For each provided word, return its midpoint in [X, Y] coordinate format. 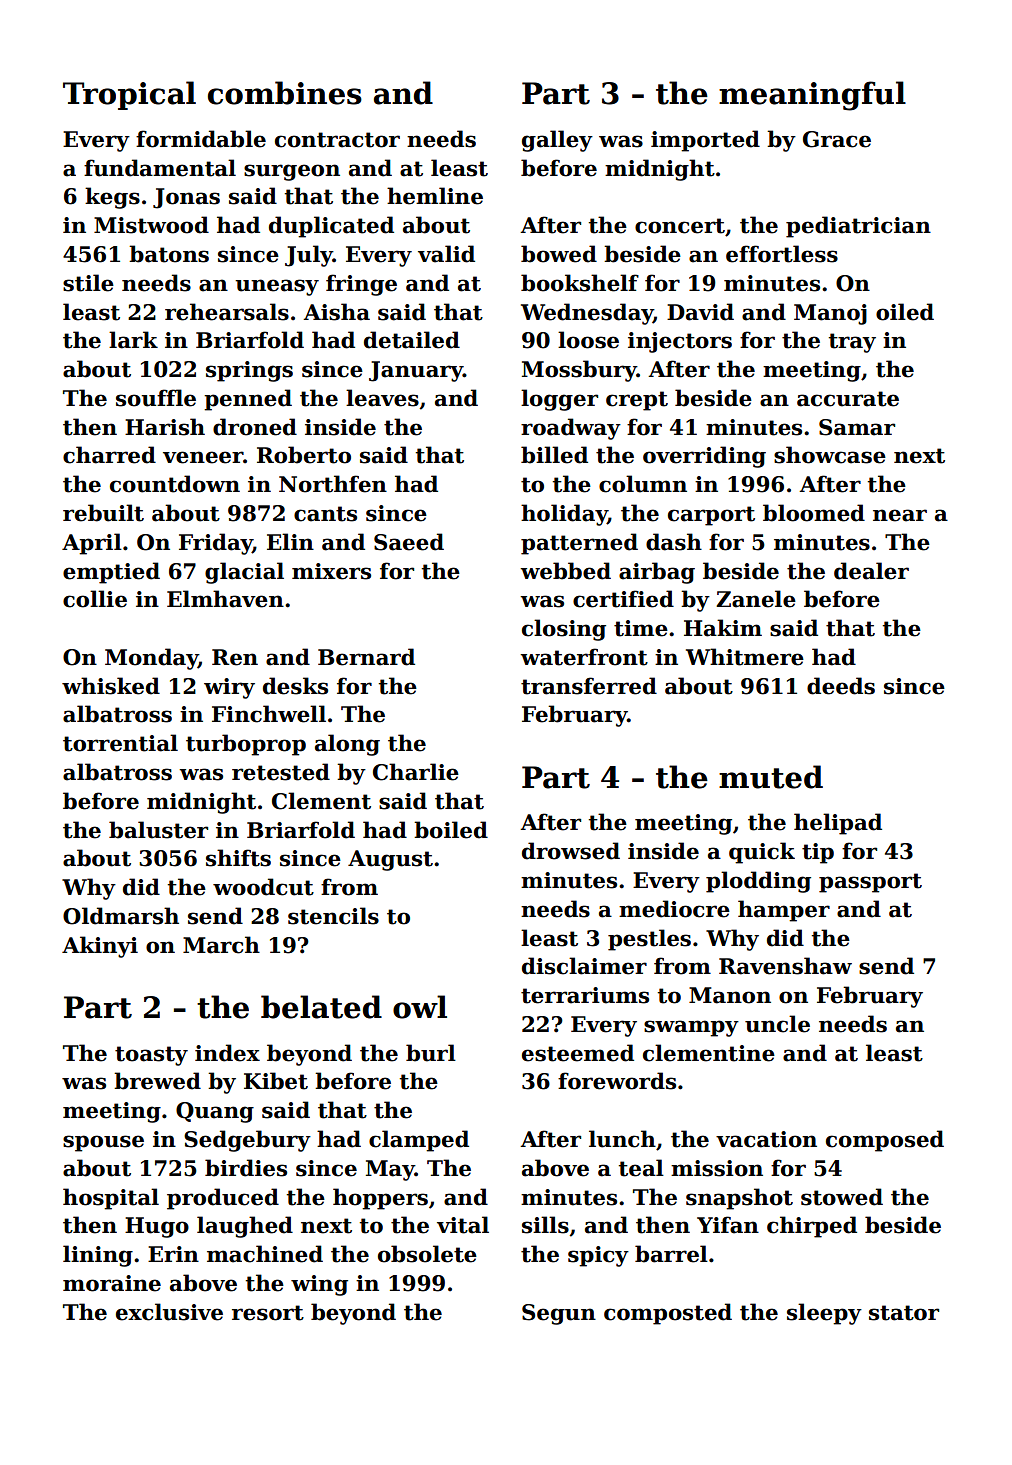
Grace [837, 139]
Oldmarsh [121, 916]
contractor [337, 140]
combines [285, 93]
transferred [589, 686]
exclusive [169, 1312]
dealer [871, 571]
